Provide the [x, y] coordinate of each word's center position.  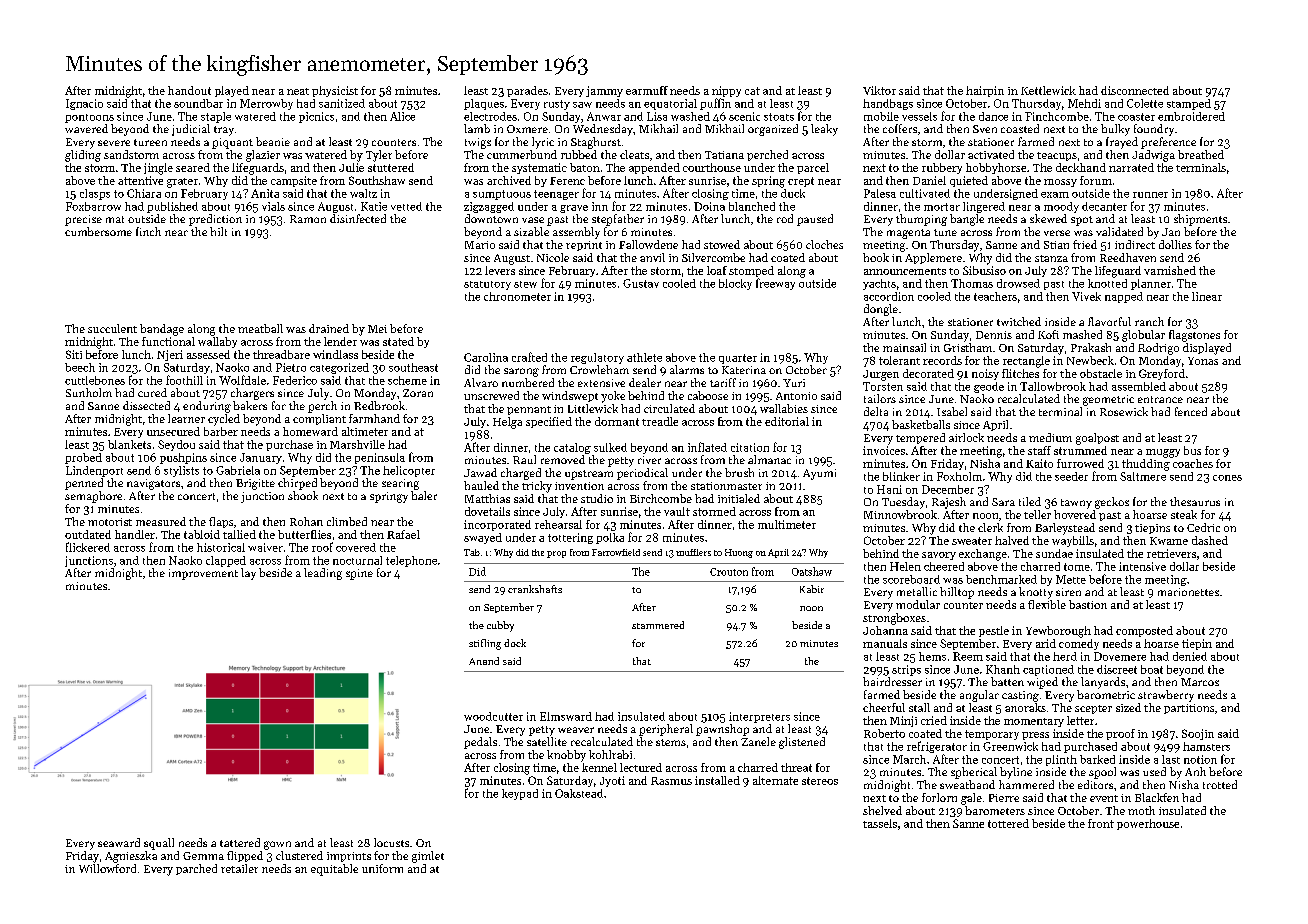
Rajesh [949, 503]
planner [1151, 284]
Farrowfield [616, 552]
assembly [576, 233]
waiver [265, 547]
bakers [250, 405]
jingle [158, 169]
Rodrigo [1158, 349]
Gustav [641, 283]
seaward [119, 842]
